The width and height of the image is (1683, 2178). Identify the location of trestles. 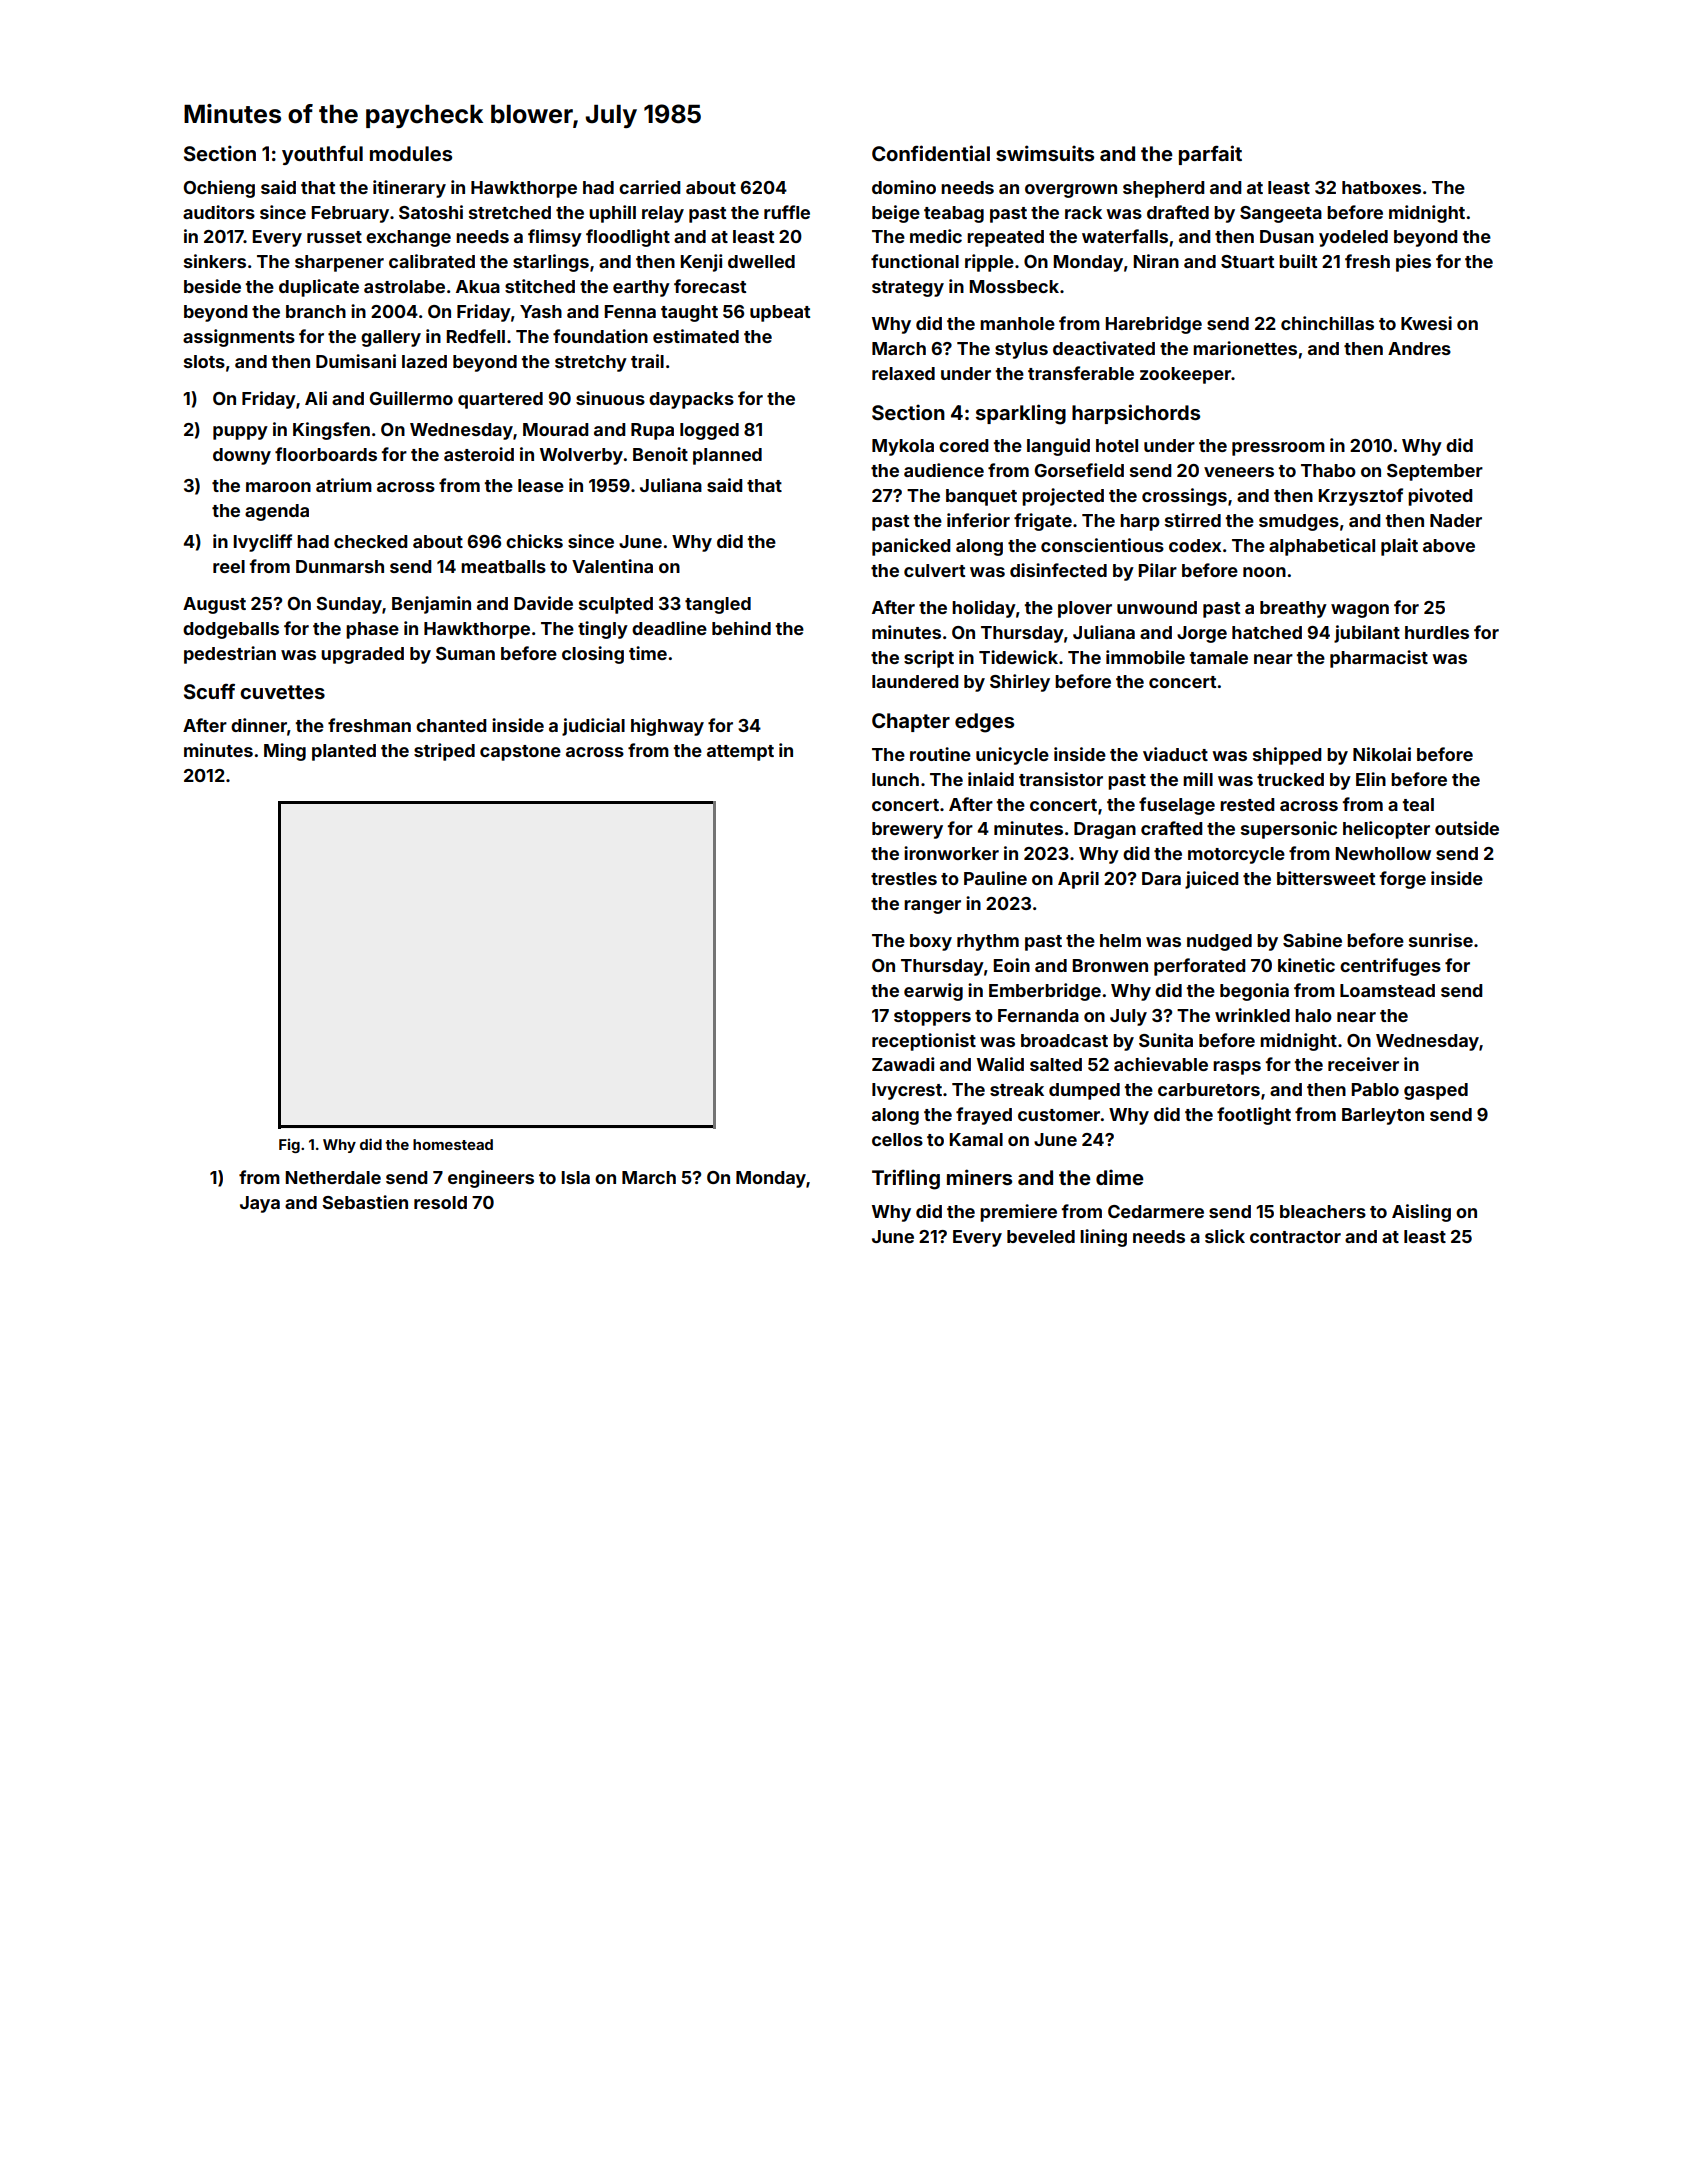
(904, 878).
